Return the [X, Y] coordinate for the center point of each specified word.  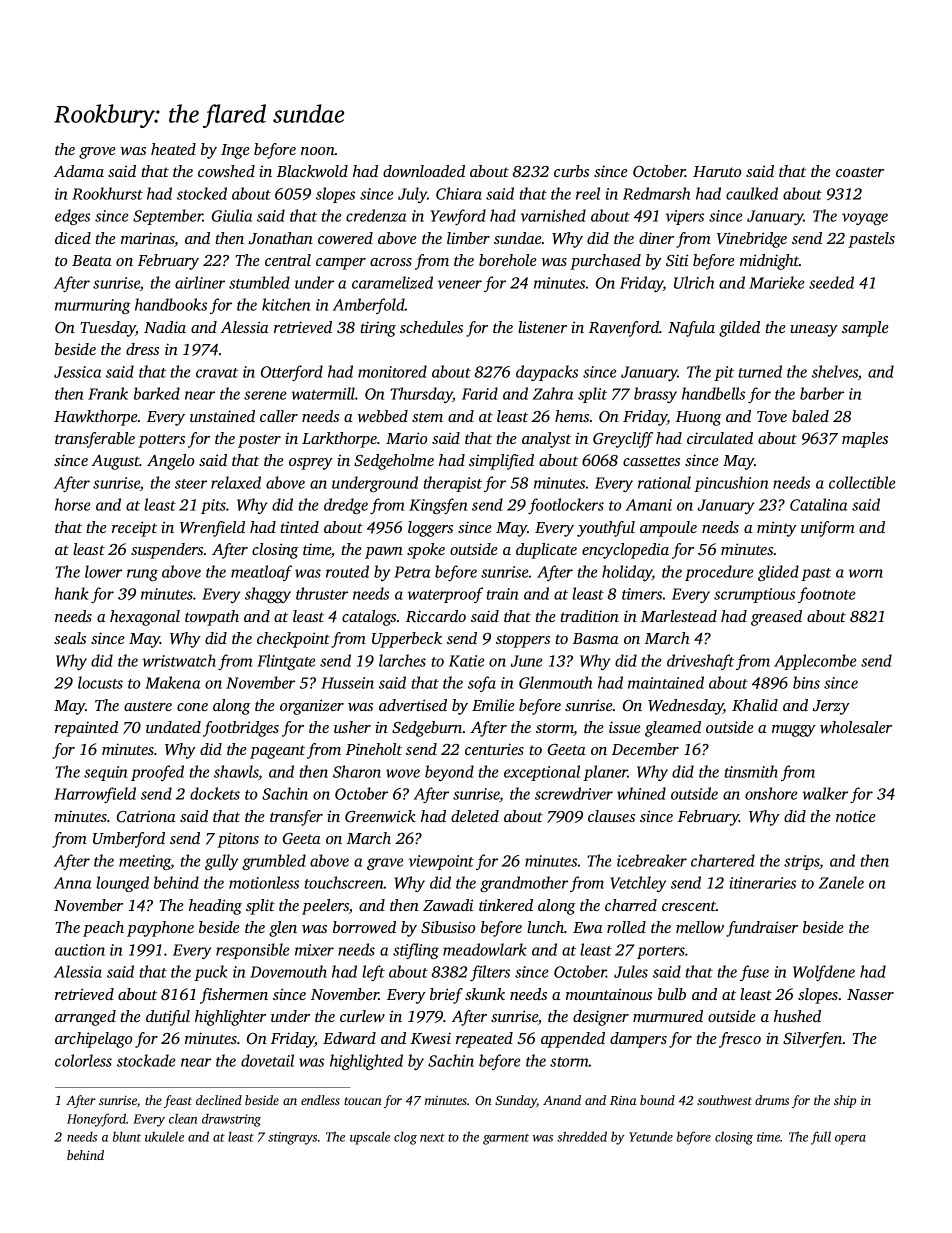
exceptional [542, 773]
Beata [92, 260]
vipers [685, 217]
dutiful [168, 1018]
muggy [794, 731]
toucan [363, 1101]
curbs [571, 171]
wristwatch [179, 660]
